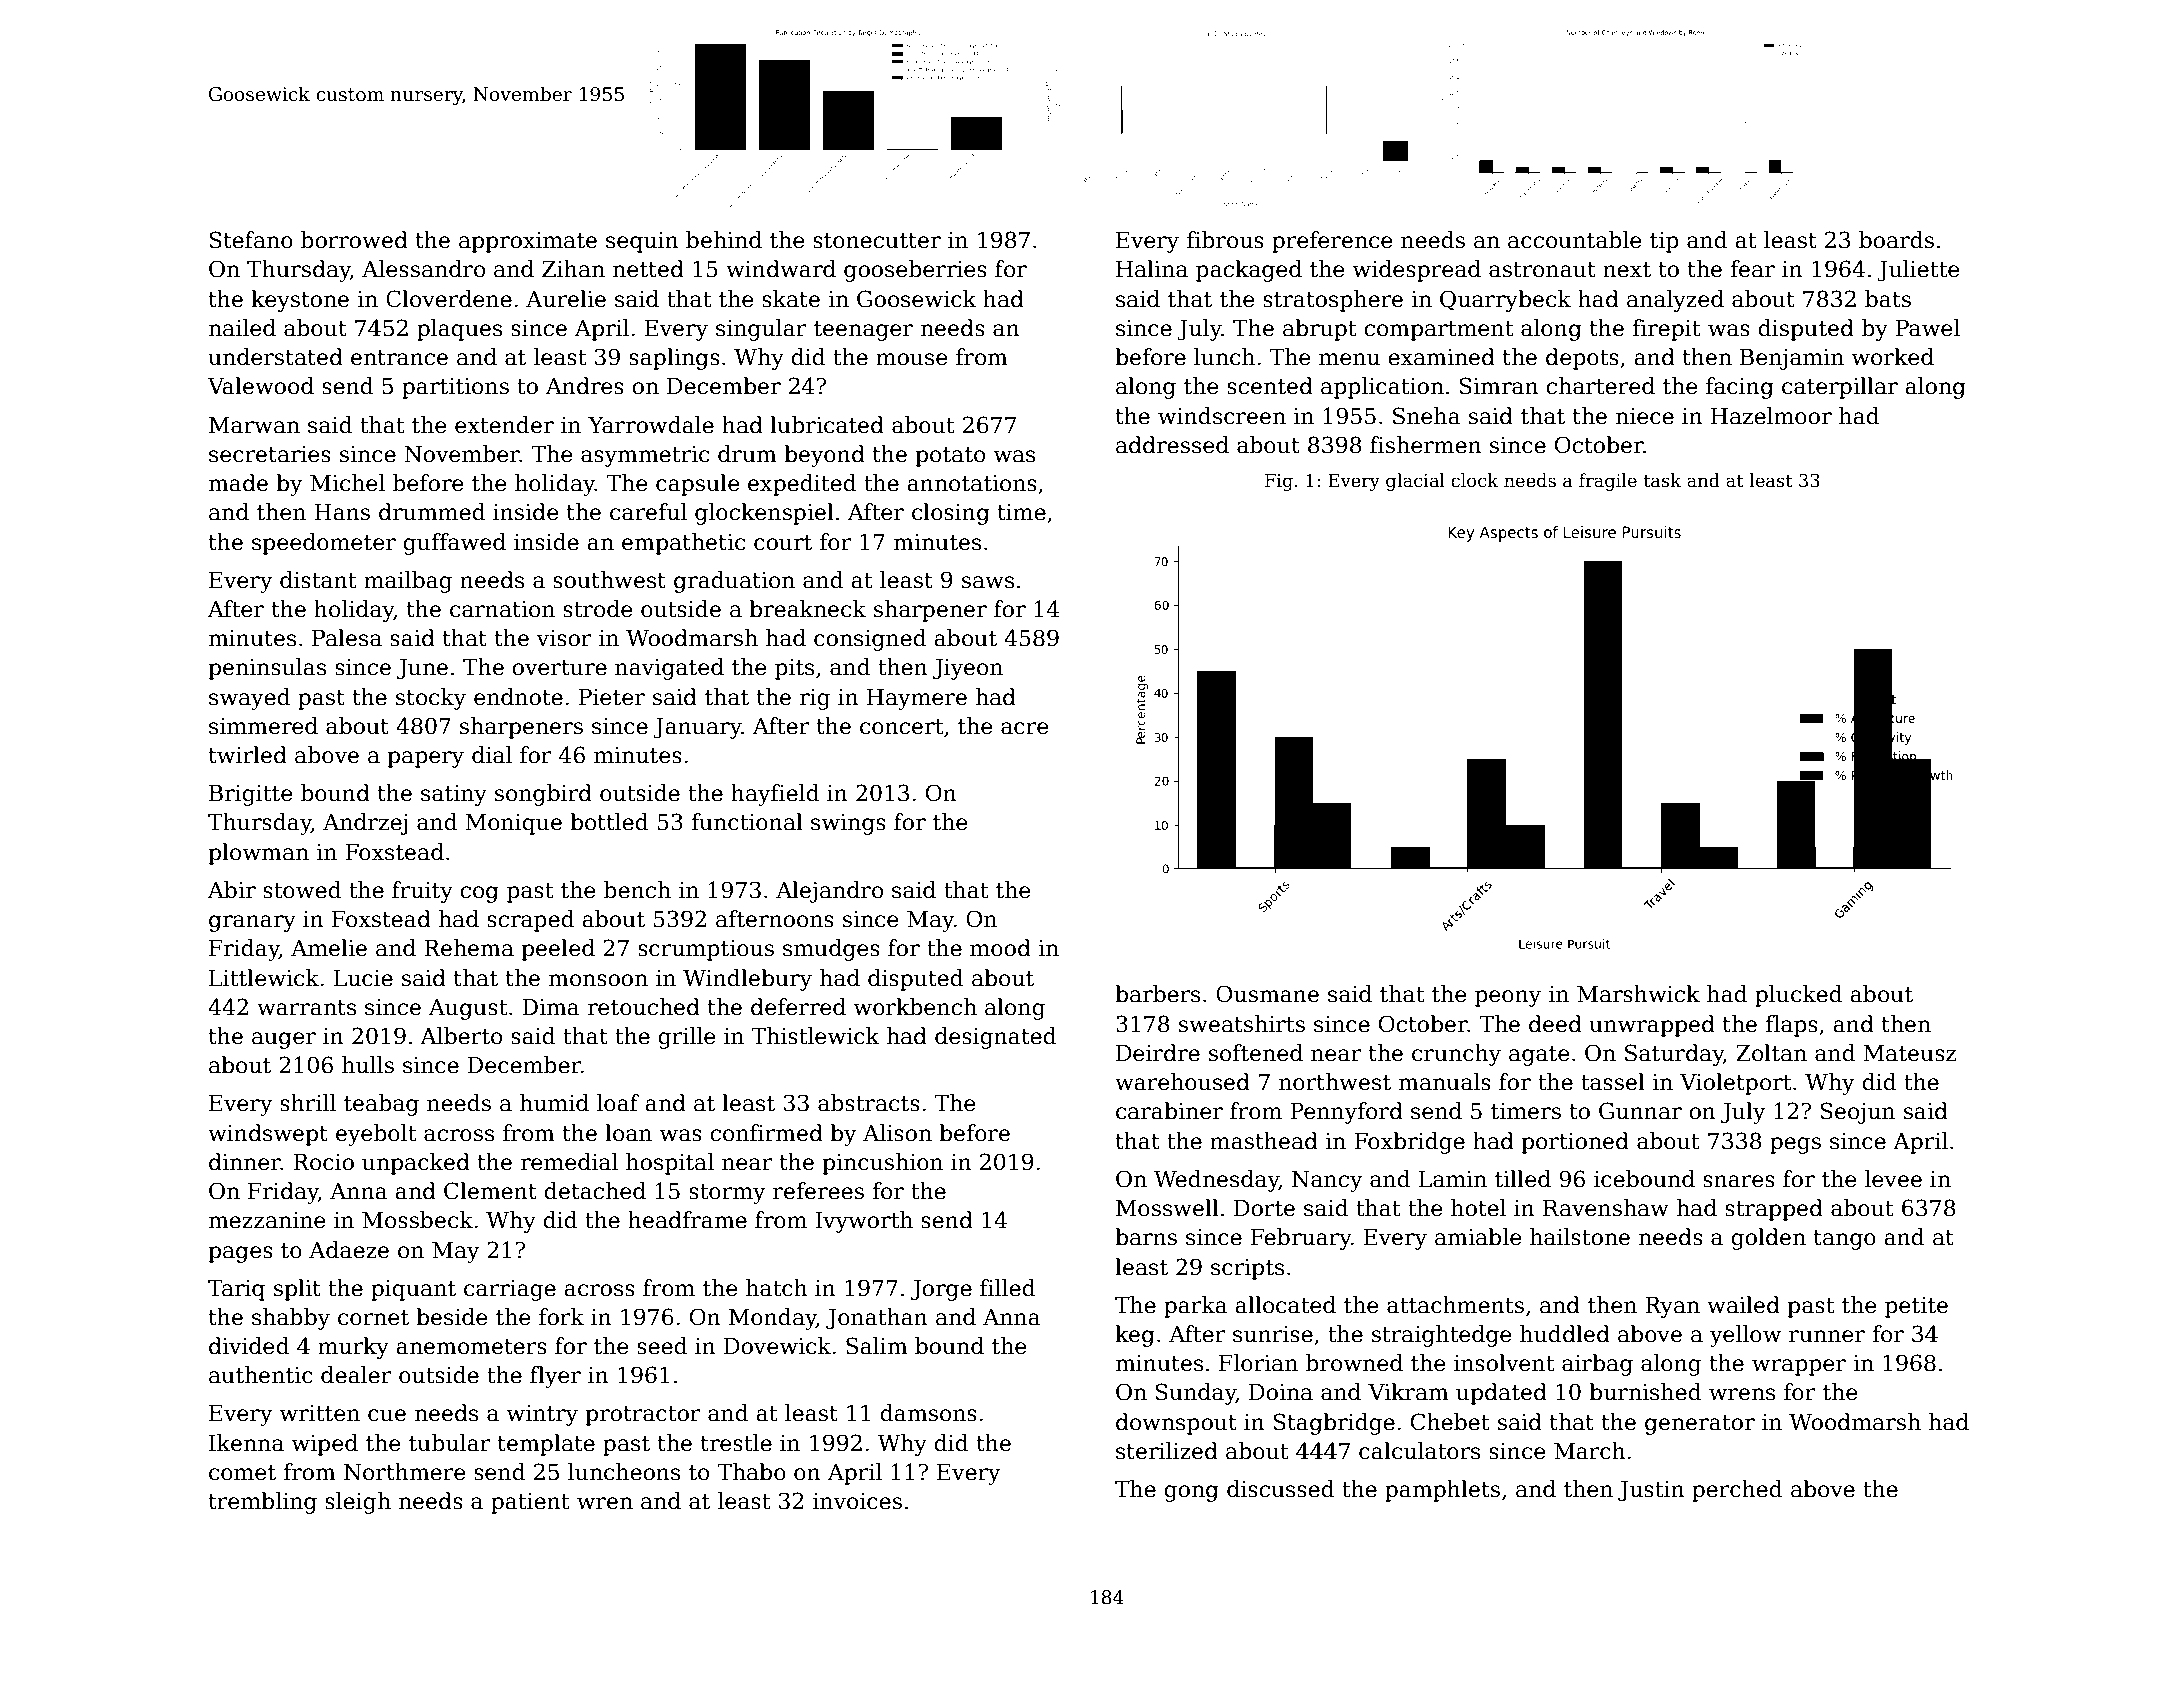 The image size is (2178, 1683). I want to click on Abir, so click(232, 890).
